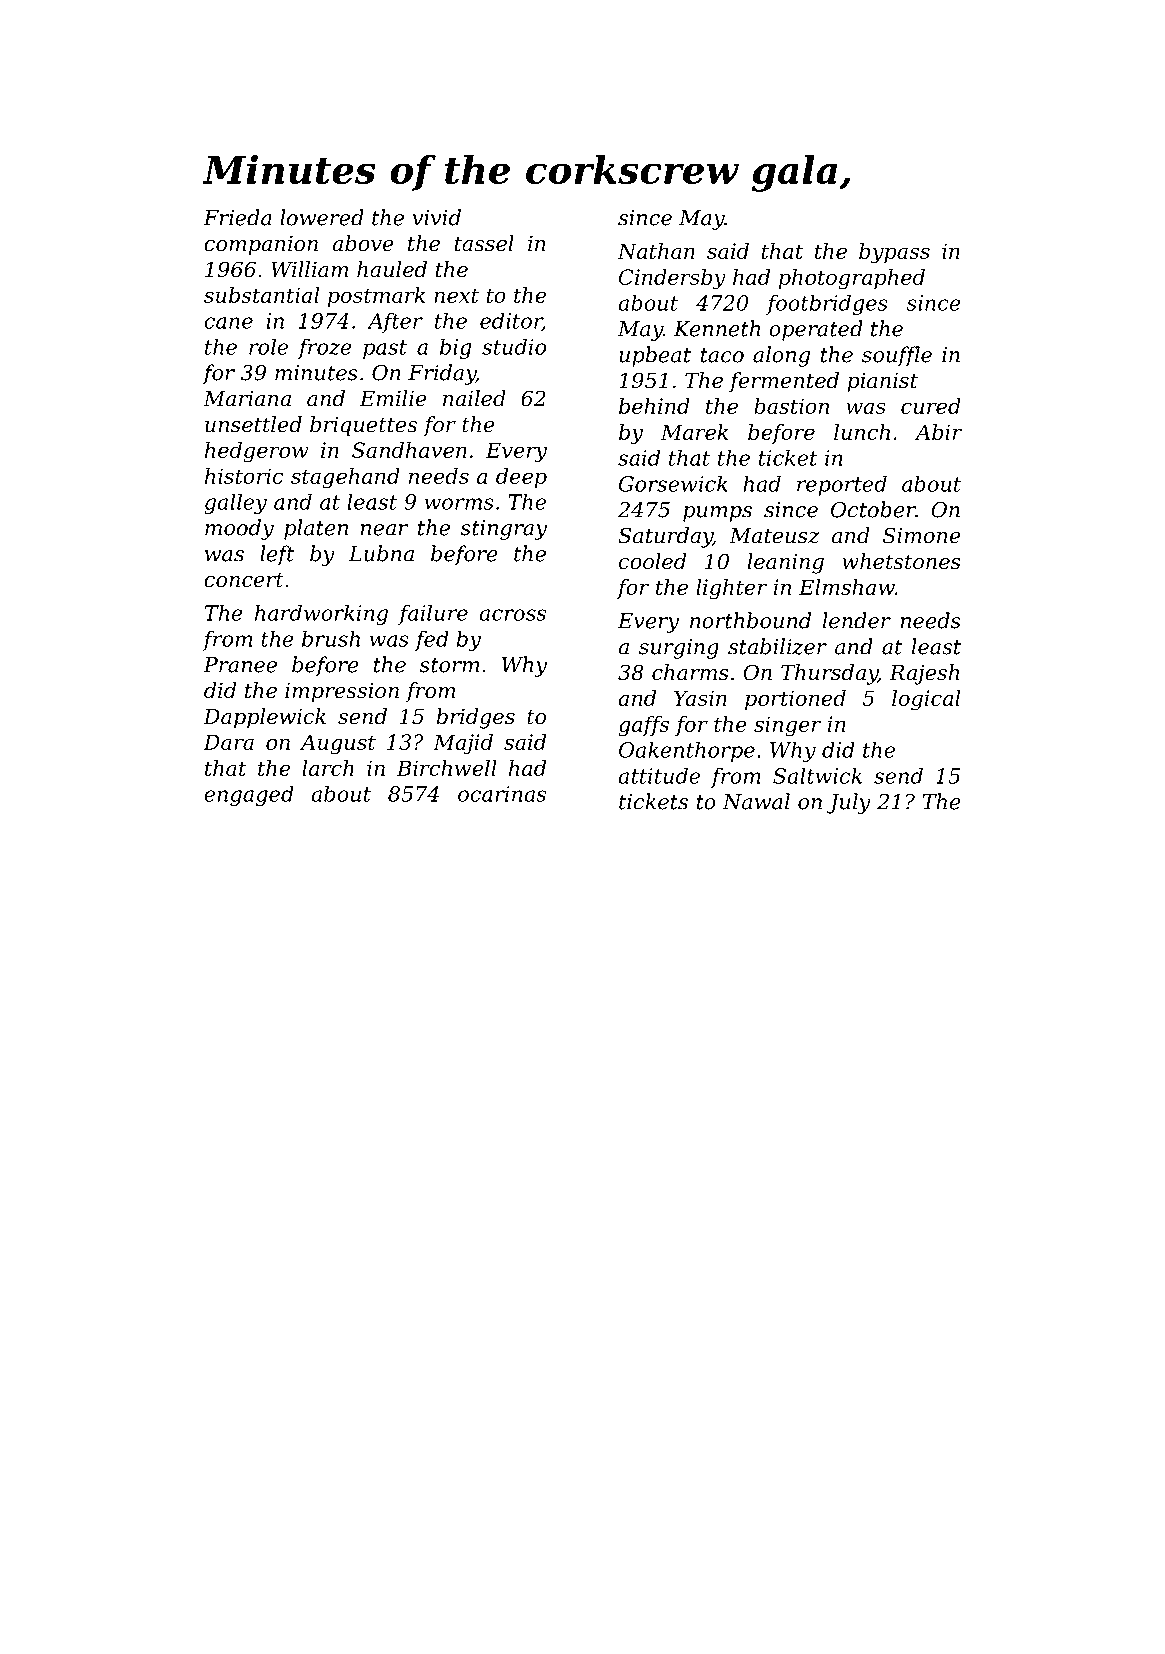 This image has width=1165, height=1654. What do you see at coordinates (897, 356) in the image?
I see `souffle` at bounding box center [897, 356].
